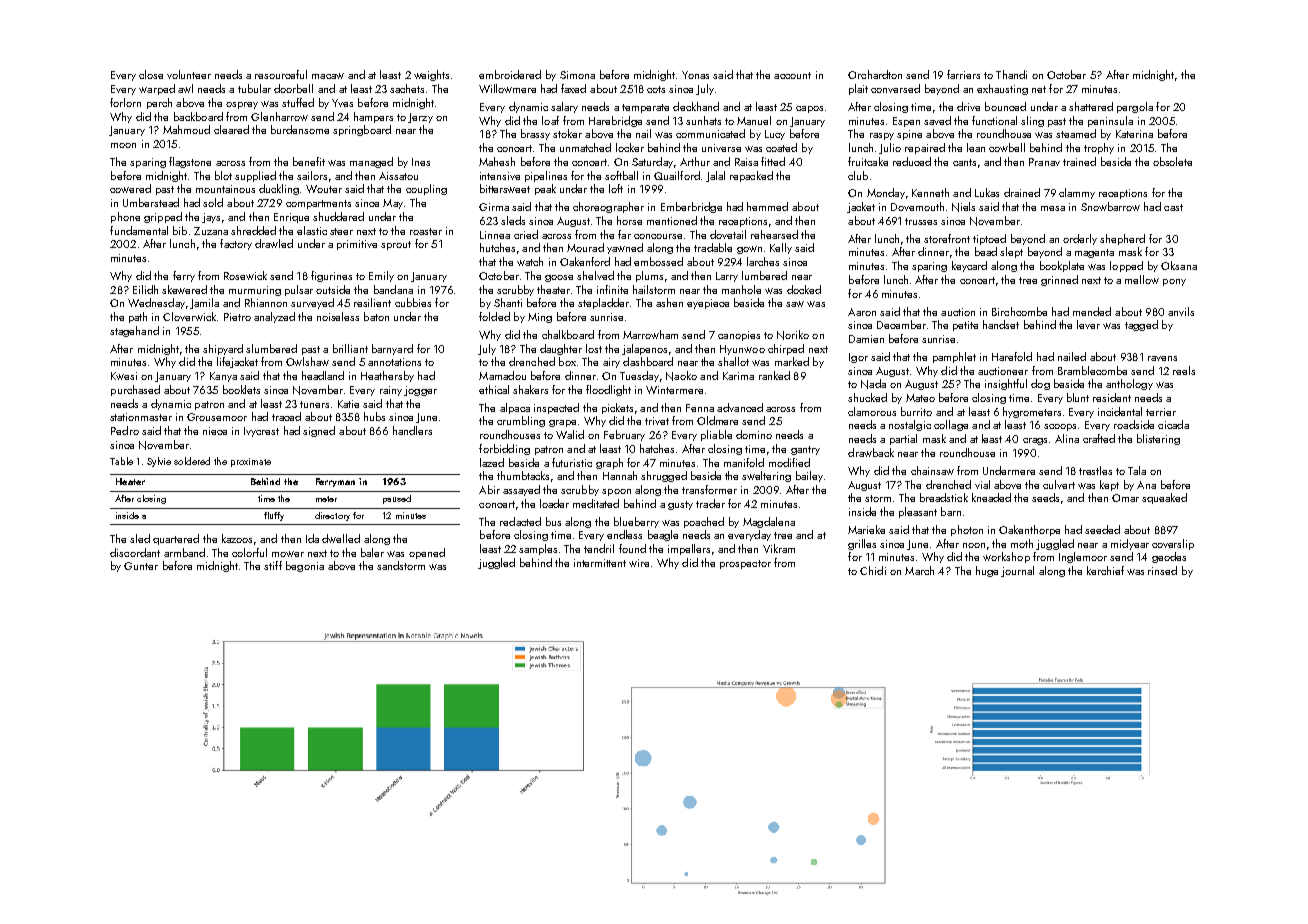 Image resolution: width=1308 pixels, height=924 pixels. What do you see at coordinates (305, 566) in the document?
I see `begonia` at bounding box center [305, 566].
